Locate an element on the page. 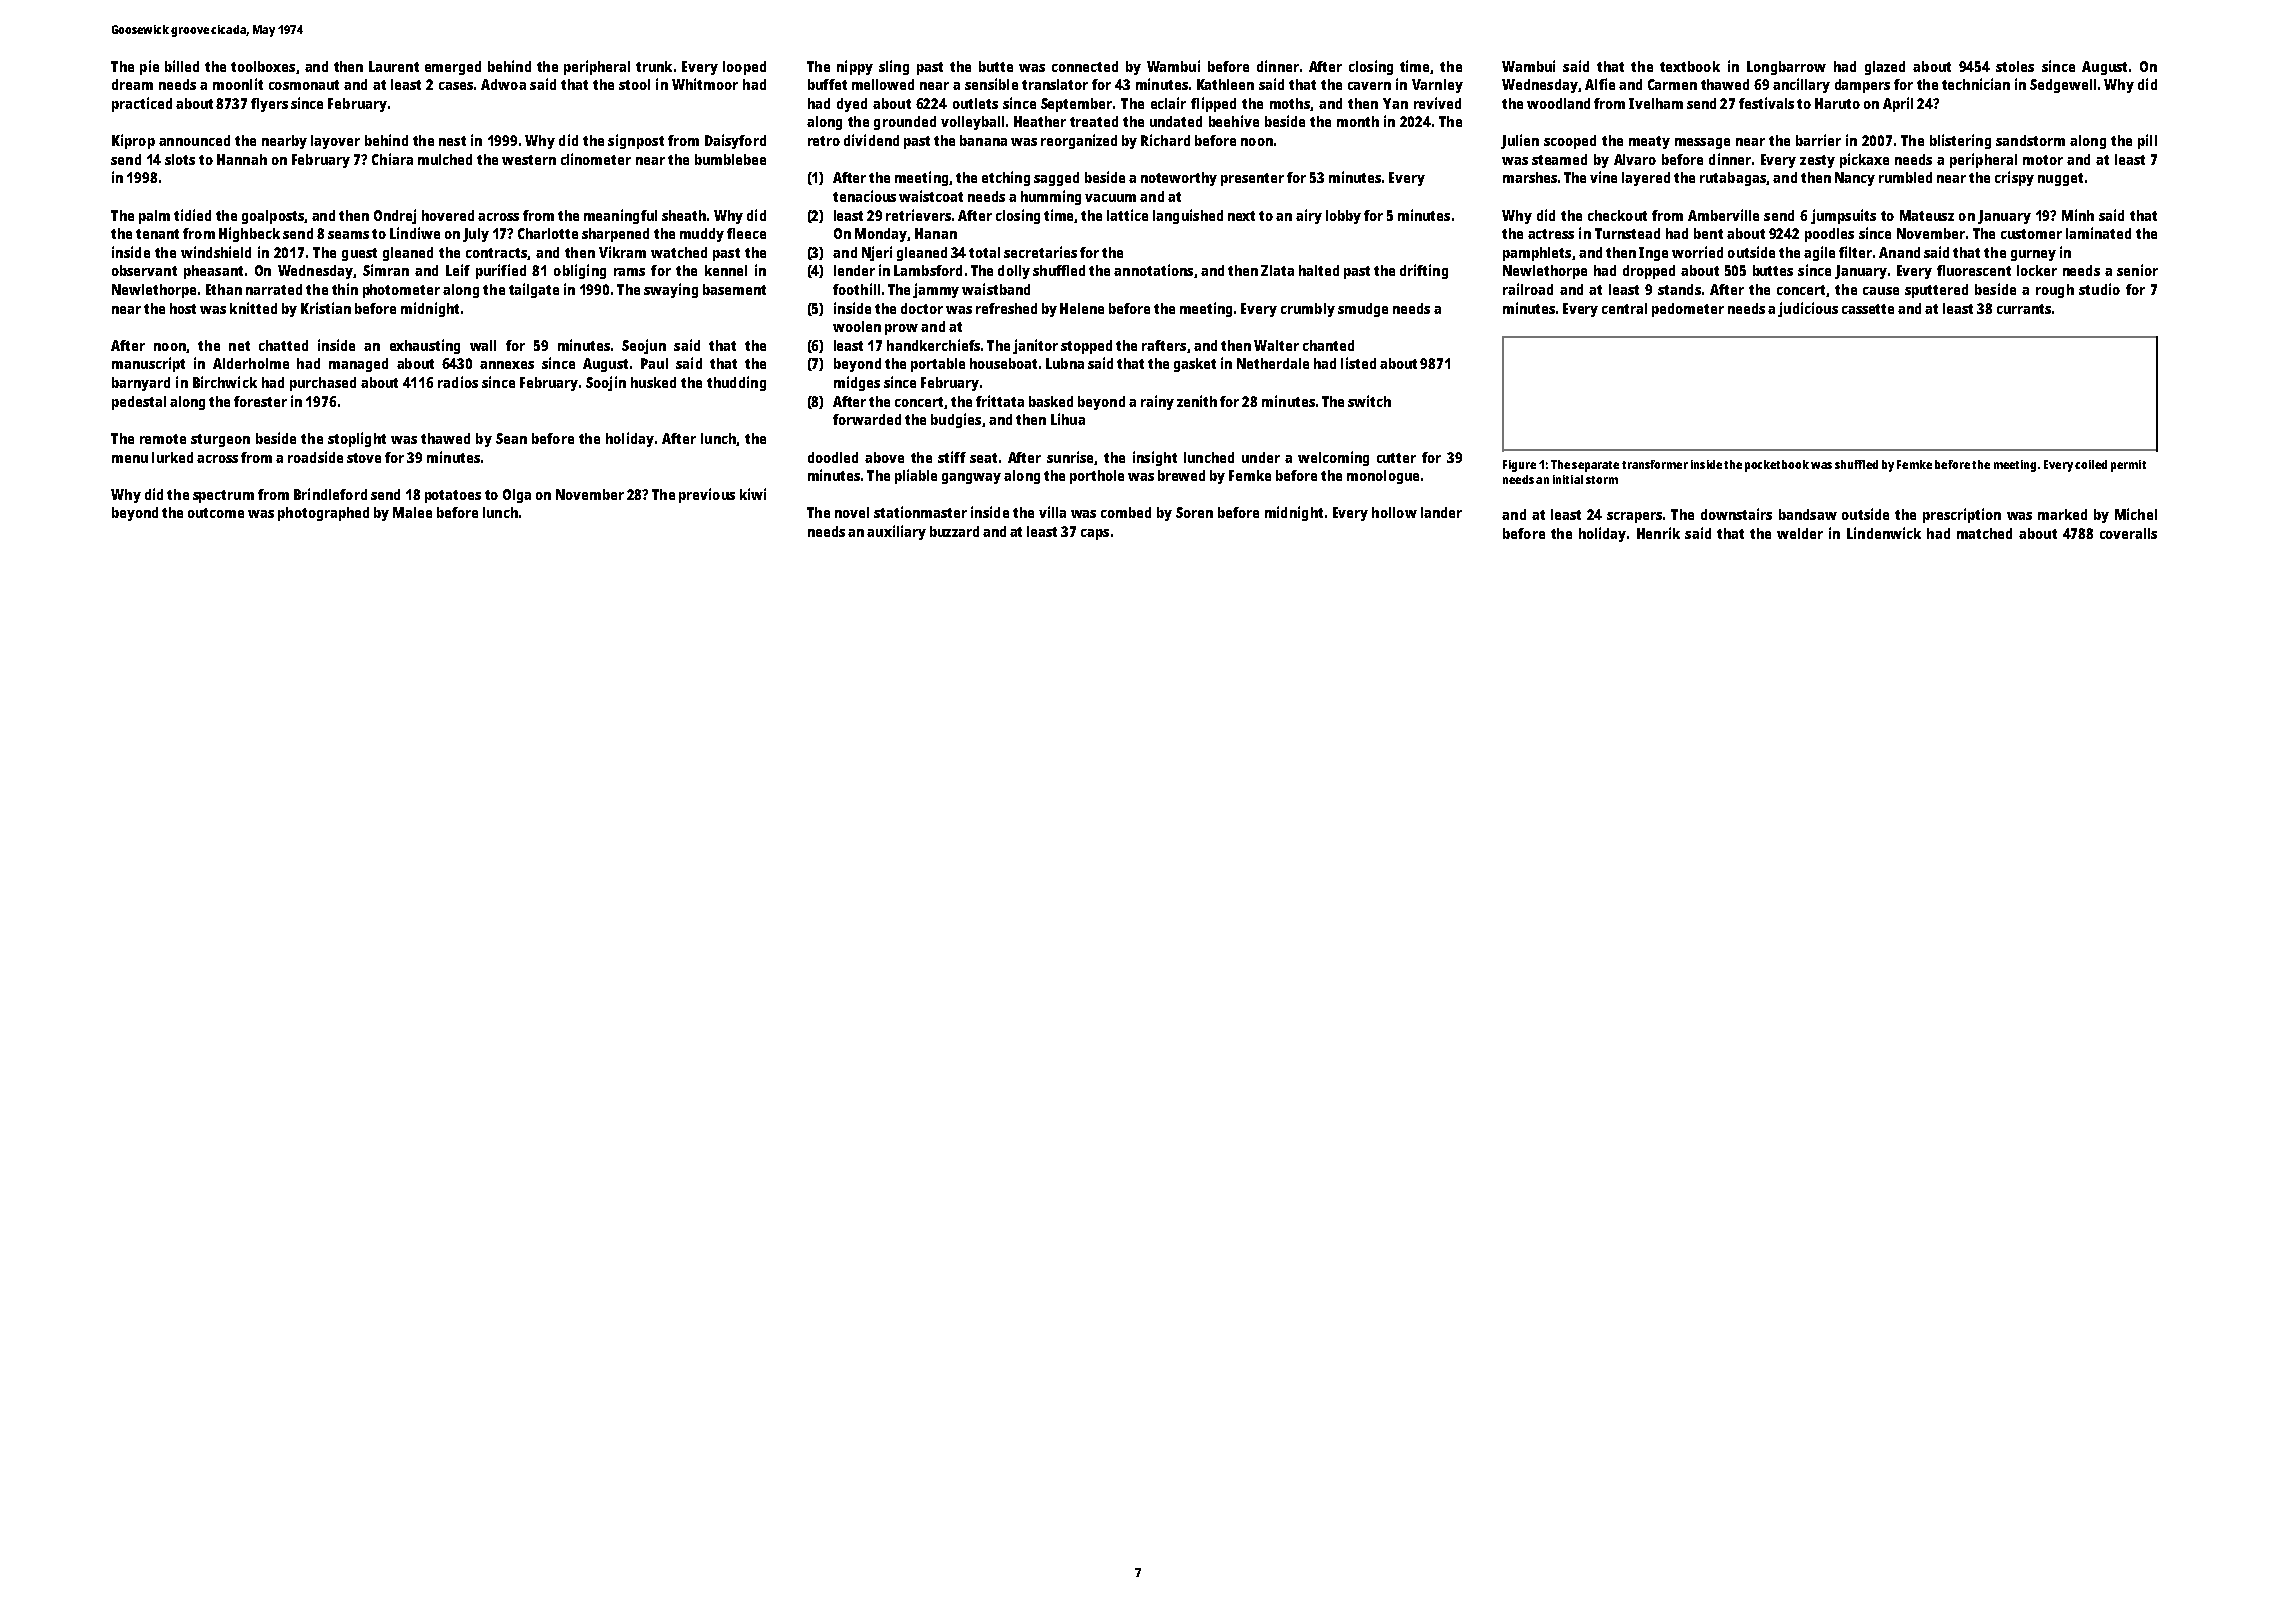 This page has width=2269, height=1605. Ondrej is located at coordinates (395, 216).
